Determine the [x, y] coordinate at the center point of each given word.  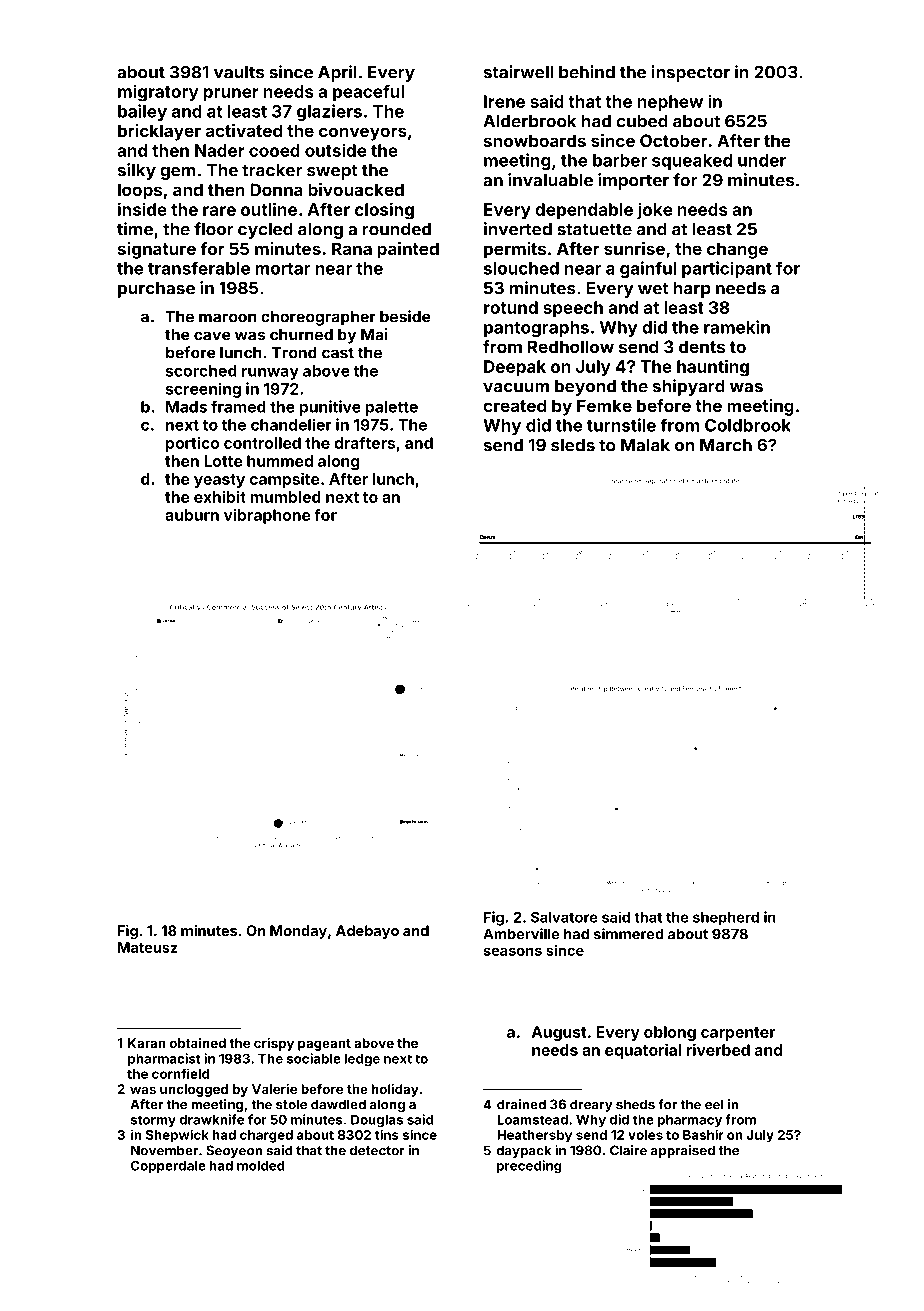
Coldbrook [748, 425]
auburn [192, 515]
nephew [670, 103]
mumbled [285, 497]
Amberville [521, 934]
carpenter [738, 1034]
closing [384, 211]
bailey [142, 112]
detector [377, 1150]
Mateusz [148, 947]
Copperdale [168, 1166]
